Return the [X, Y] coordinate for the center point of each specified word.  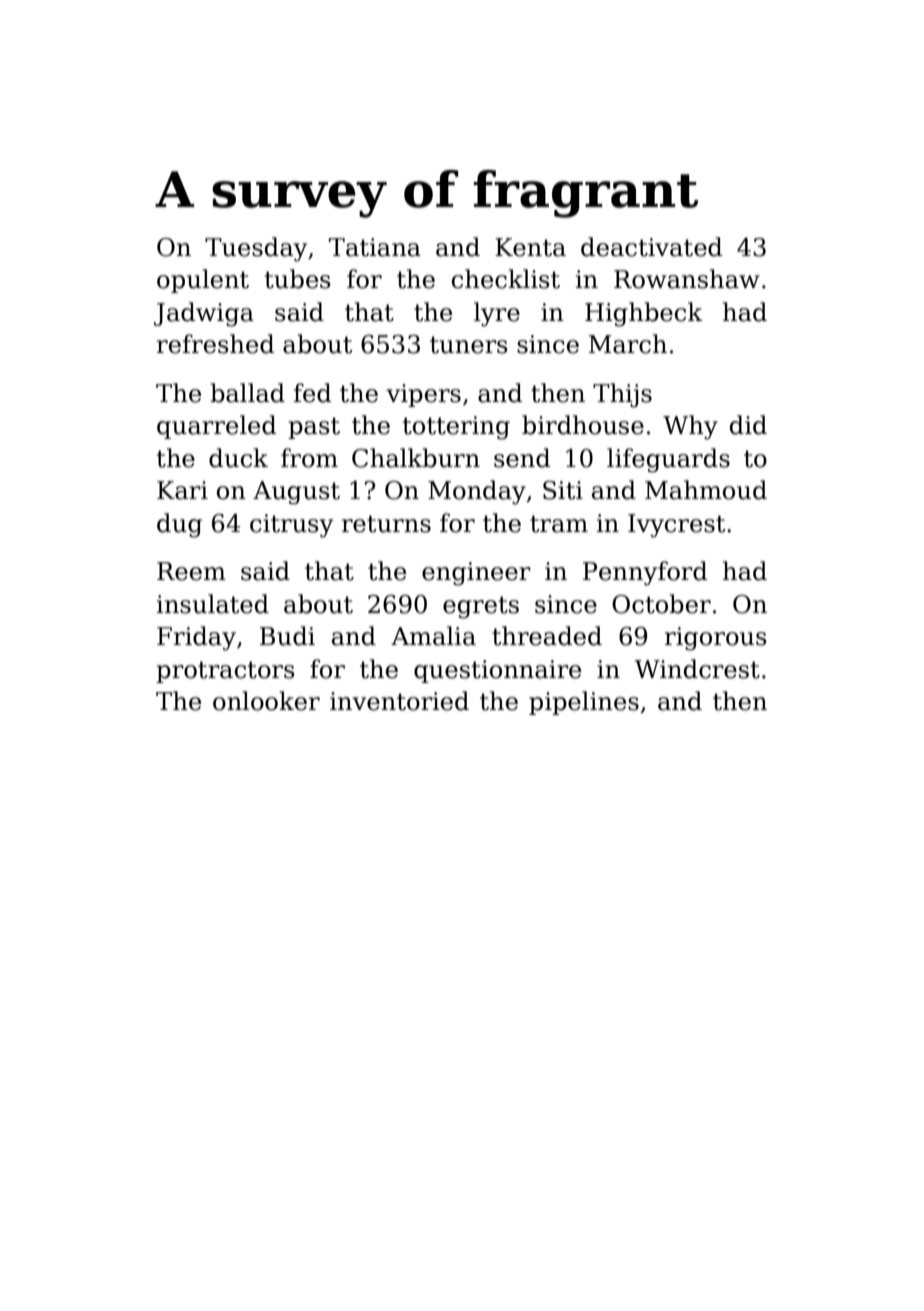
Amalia [433, 636]
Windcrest [697, 669]
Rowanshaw [687, 279]
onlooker [266, 701]
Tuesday [256, 249]
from [309, 458]
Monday [477, 492]
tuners [469, 345]
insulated [213, 604]
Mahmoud [706, 490]
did [748, 425]
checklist [506, 279]
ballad [247, 393]
